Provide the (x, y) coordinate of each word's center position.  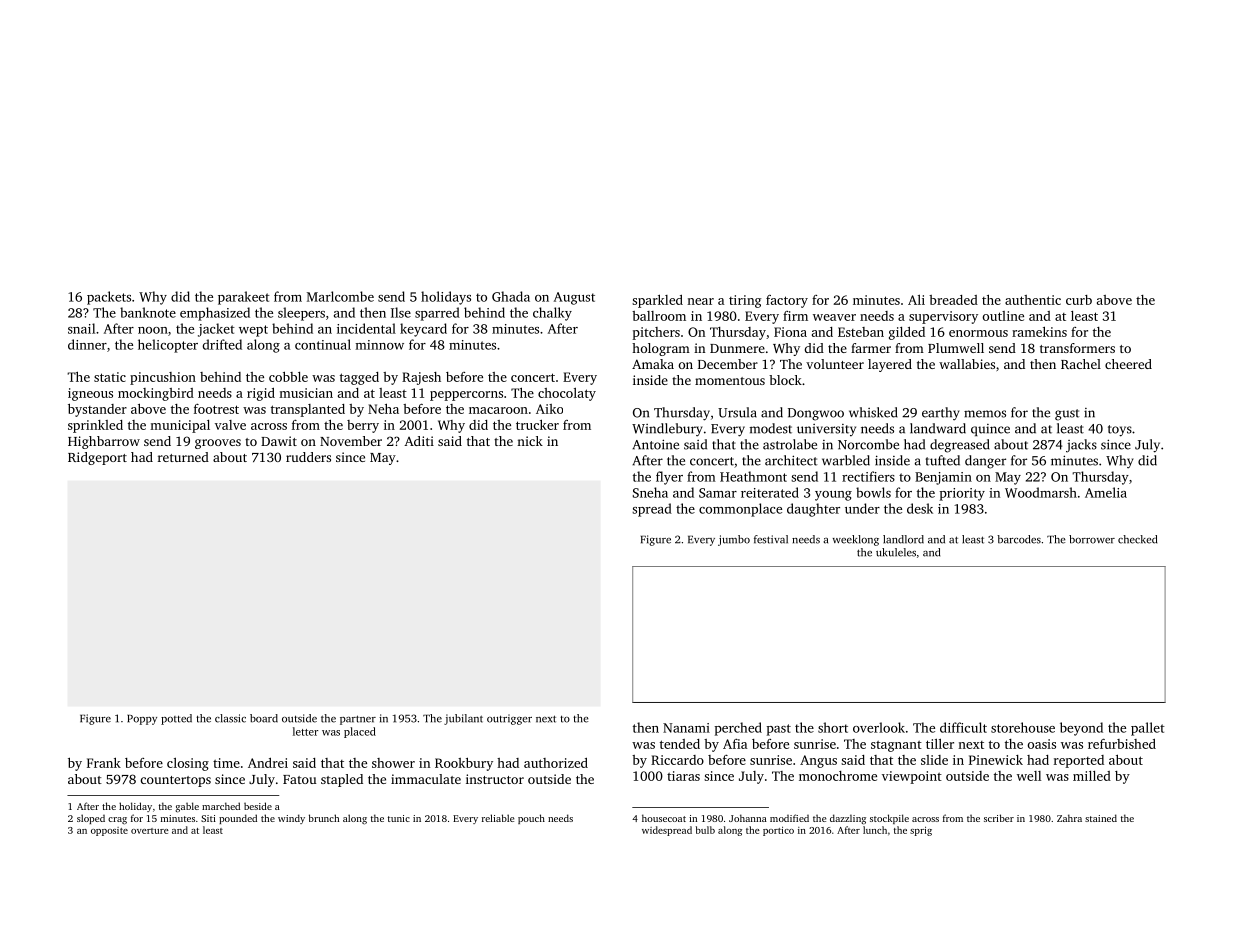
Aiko (549, 409)
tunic (399, 818)
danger (985, 462)
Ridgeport (97, 458)
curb (1079, 300)
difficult (963, 727)
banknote (148, 312)
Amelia (1106, 492)
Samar (718, 493)
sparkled (657, 301)
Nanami (686, 728)
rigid (261, 394)
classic (230, 718)
